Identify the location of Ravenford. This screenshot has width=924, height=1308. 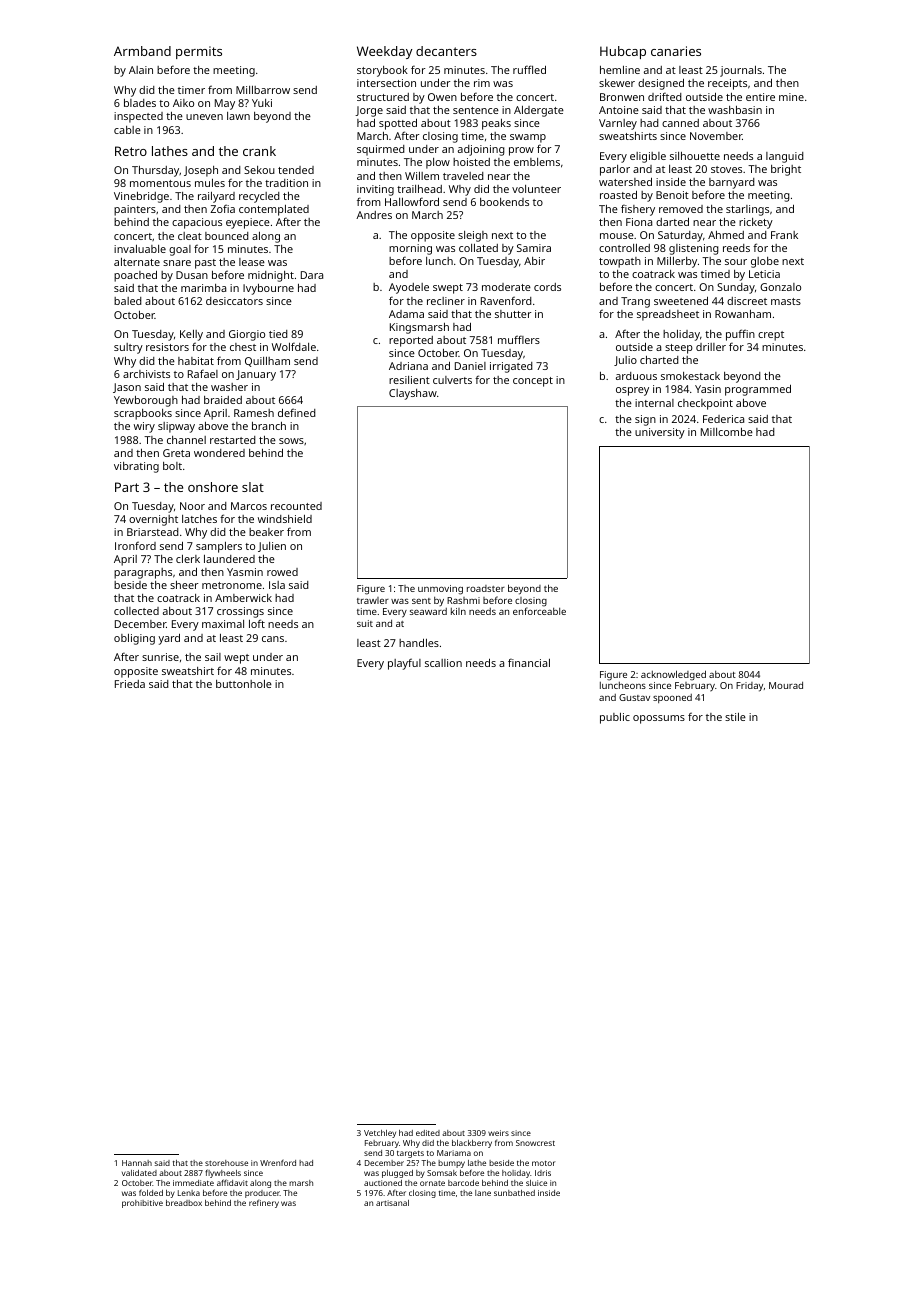
(506, 300).
